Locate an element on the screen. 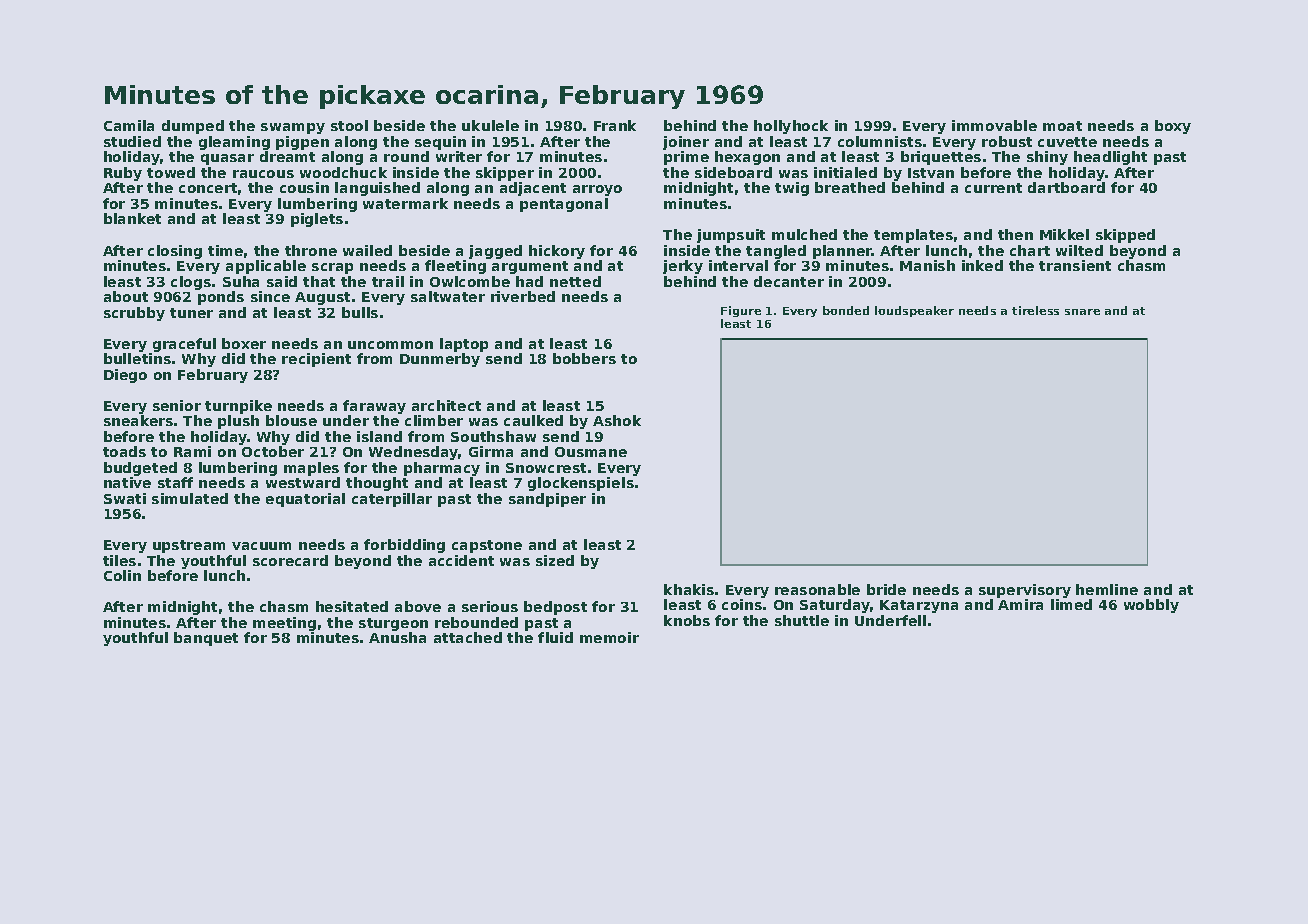  sized is located at coordinates (555, 560).
